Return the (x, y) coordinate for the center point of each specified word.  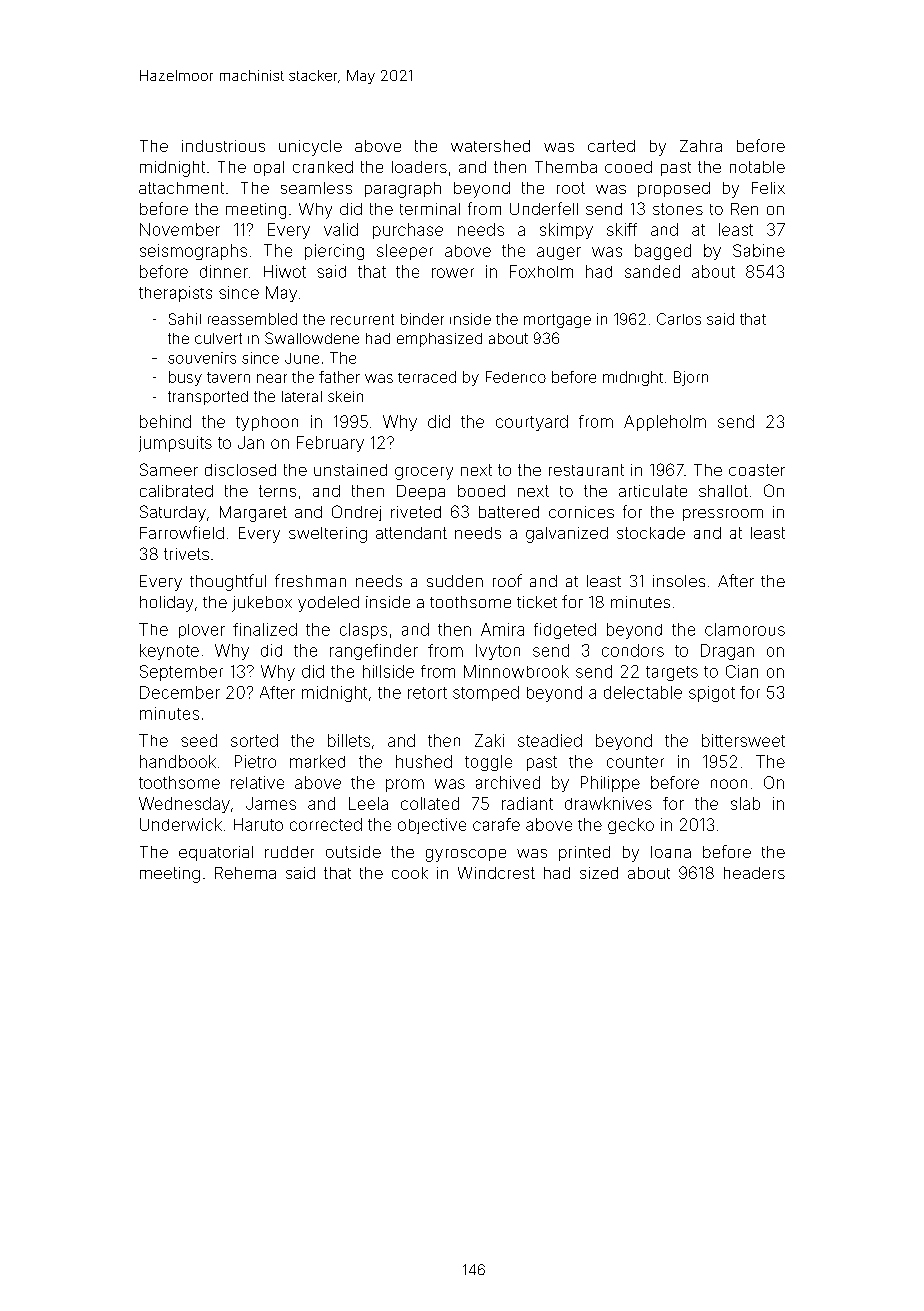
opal (269, 168)
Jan (251, 442)
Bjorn (691, 378)
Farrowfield (182, 532)
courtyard (532, 423)
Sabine (759, 250)
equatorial (216, 853)
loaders (419, 167)
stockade (651, 533)
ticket (537, 602)
